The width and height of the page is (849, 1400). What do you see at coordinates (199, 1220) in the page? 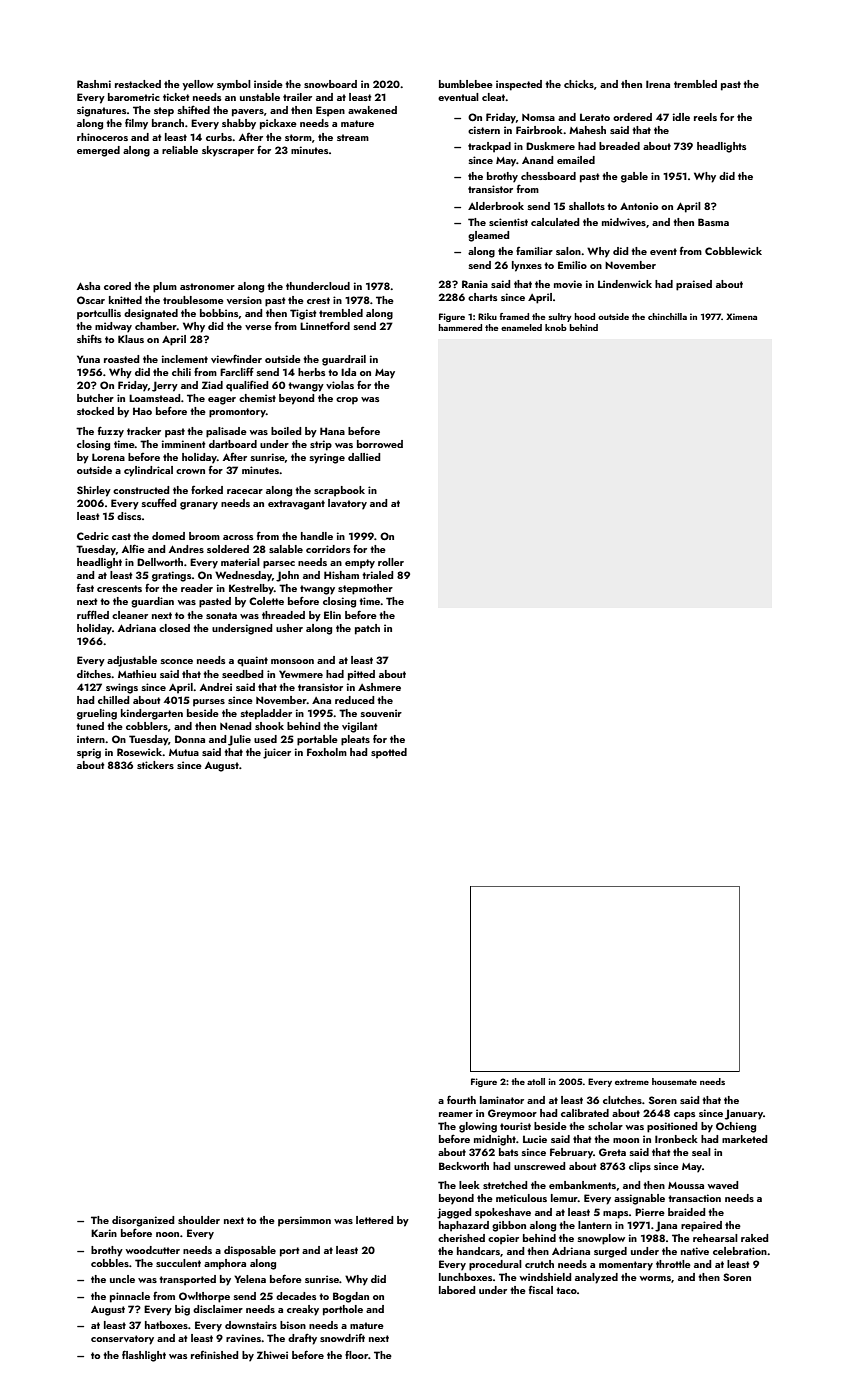
I see `shoulder` at bounding box center [199, 1220].
